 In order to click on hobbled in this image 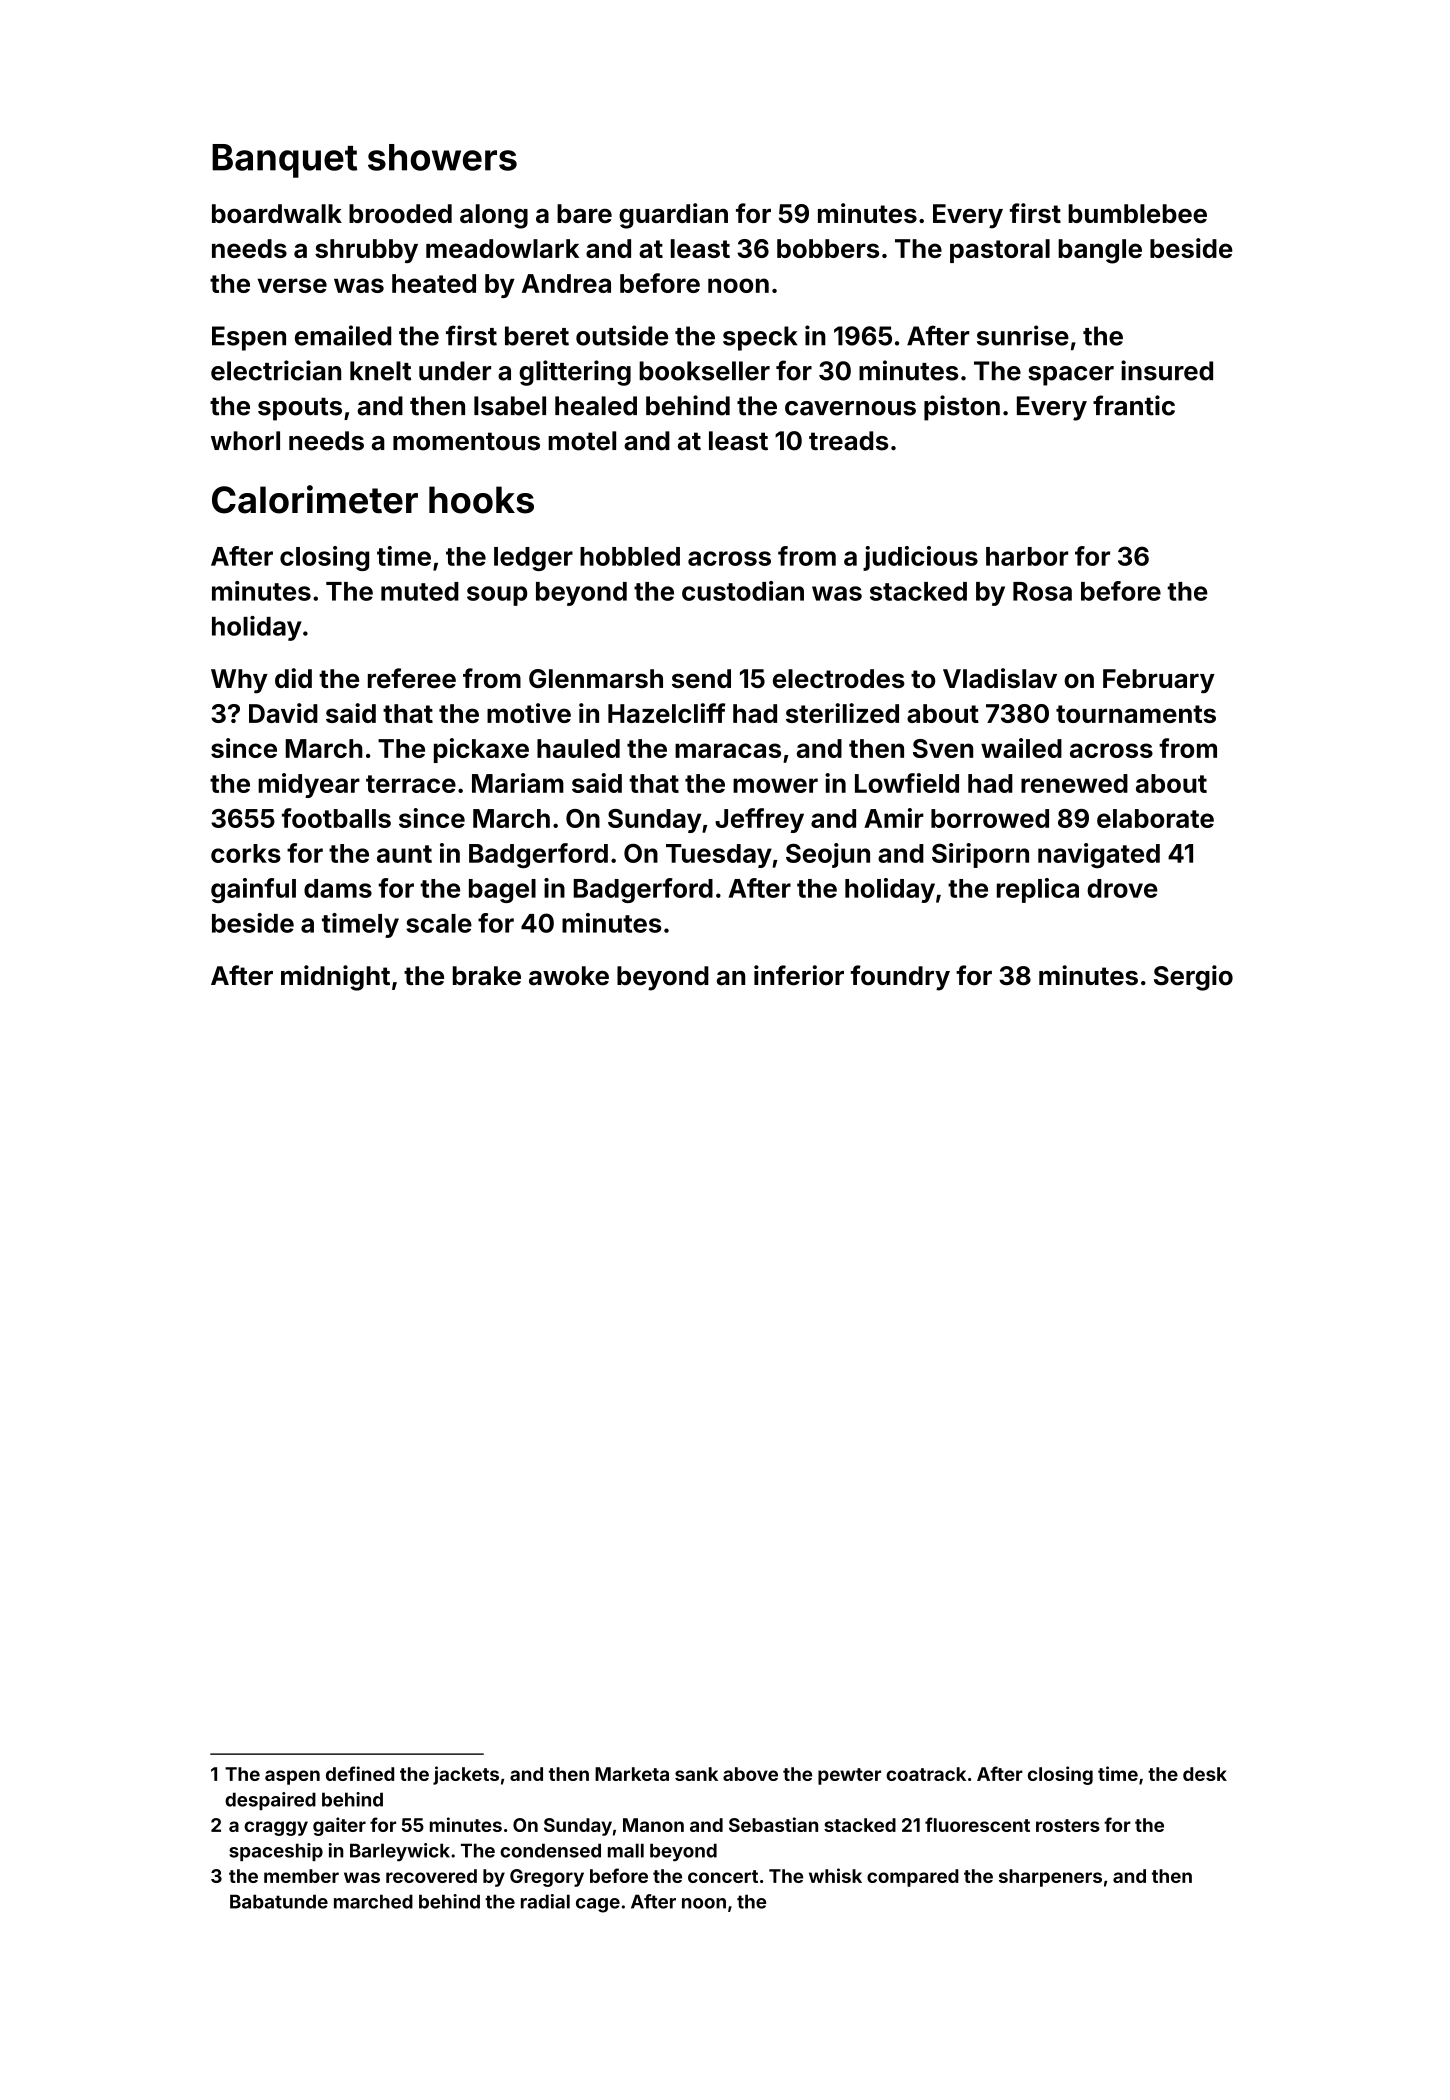, I will do `click(630, 556)`.
